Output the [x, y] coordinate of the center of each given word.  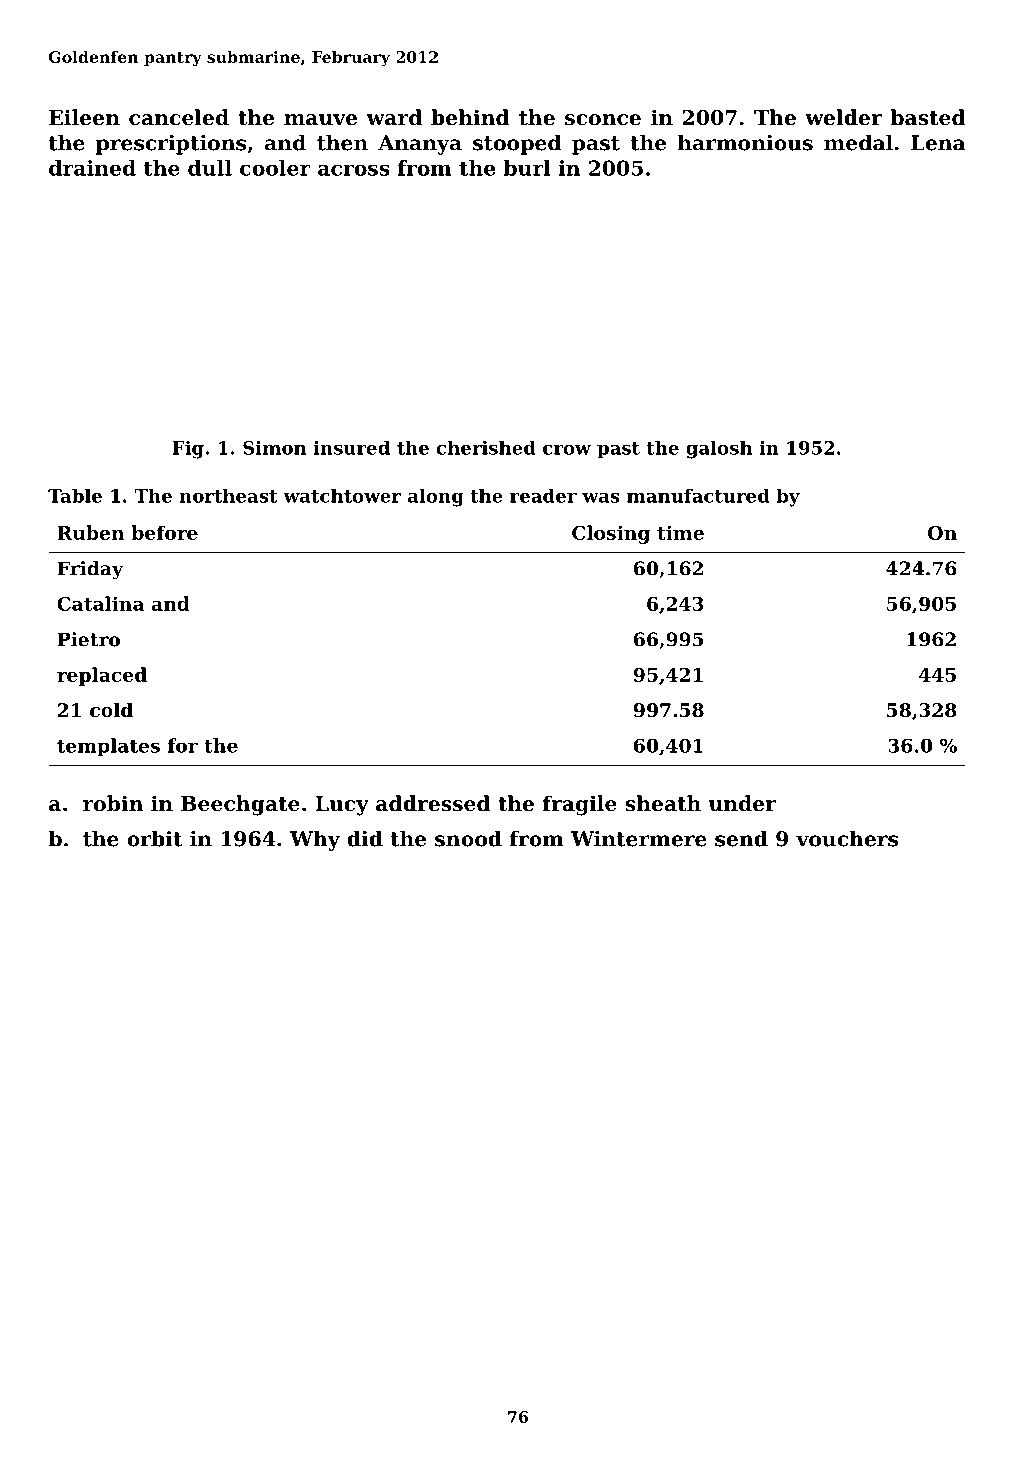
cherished [486, 448]
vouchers [847, 838]
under [742, 803]
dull [210, 168]
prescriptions [171, 145]
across [354, 170]
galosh [719, 450]
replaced [102, 676]
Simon [274, 448]
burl [527, 168]
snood [468, 838]
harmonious [745, 142]
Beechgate [240, 805]
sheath [663, 803]
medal [858, 142]
